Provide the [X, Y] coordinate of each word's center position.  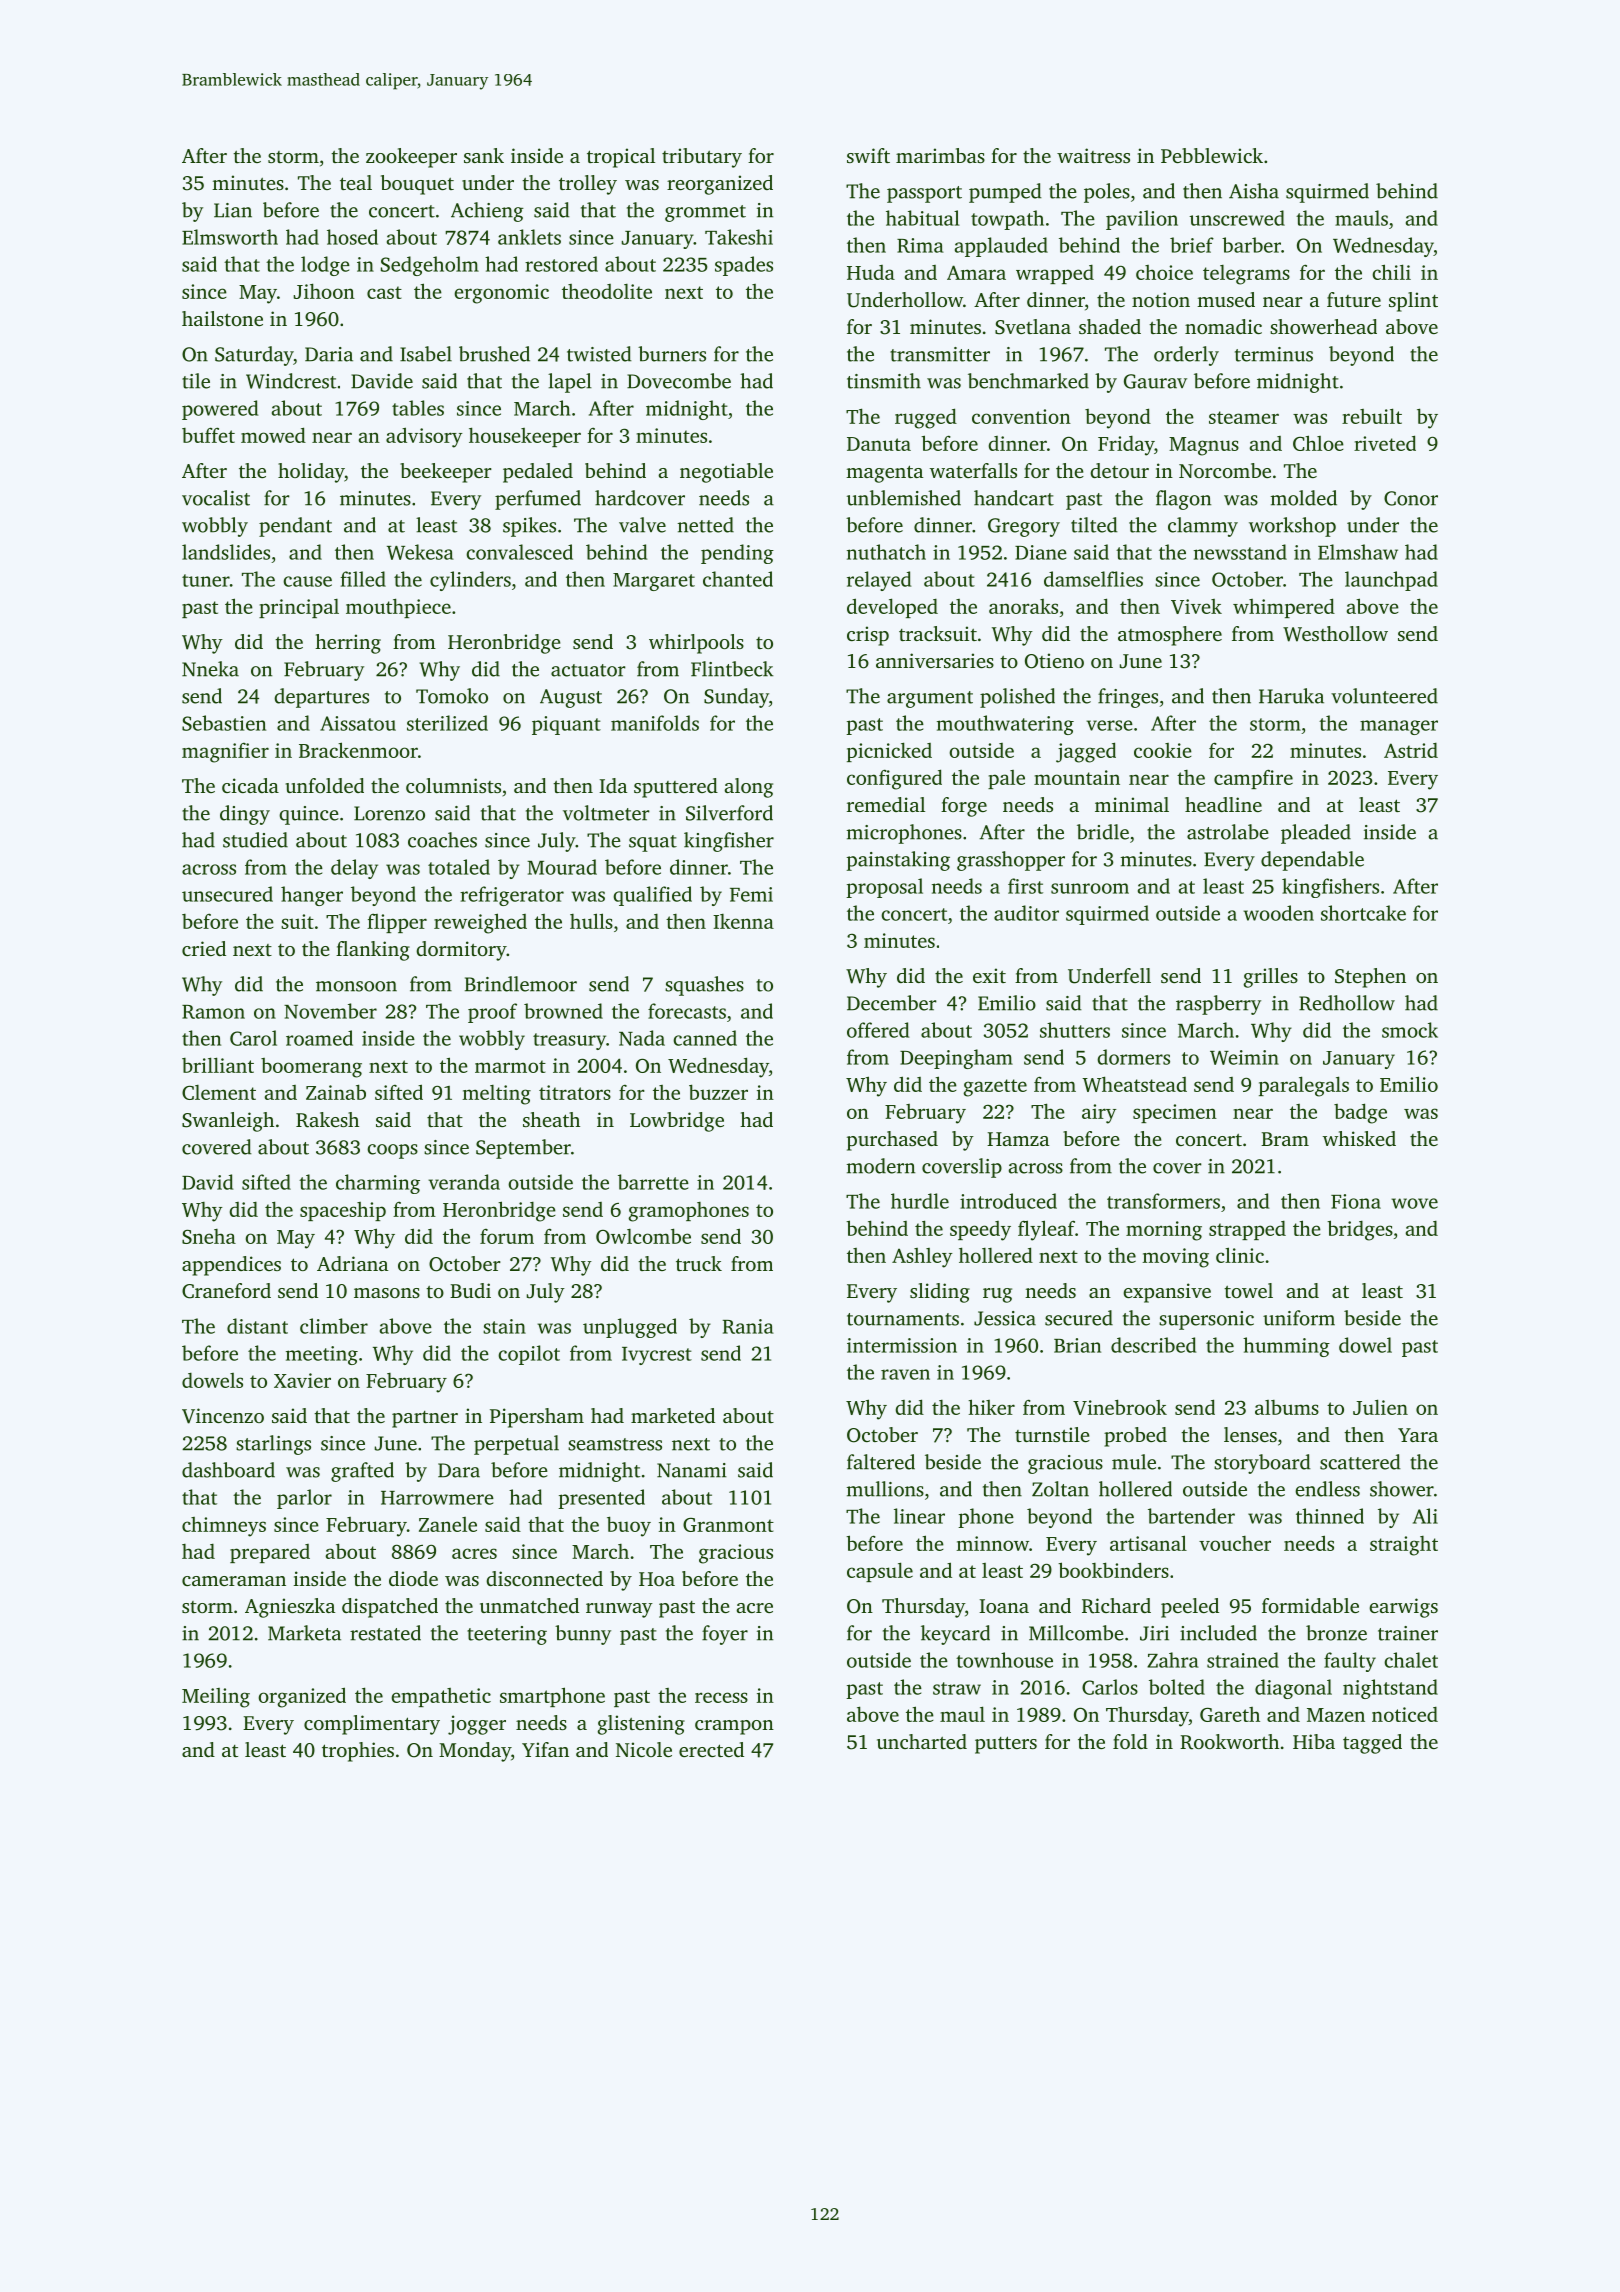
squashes [704, 986]
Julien [1380, 1407]
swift [868, 155]
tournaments [903, 1319]
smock [1410, 1030]
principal [299, 608]
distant [257, 1326]
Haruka [1291, 696]
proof [492, 1013]
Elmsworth [230, 237]
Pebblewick [1212, 155]
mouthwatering [1005, 725]
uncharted [922, 1741]
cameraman [234, 1581]
